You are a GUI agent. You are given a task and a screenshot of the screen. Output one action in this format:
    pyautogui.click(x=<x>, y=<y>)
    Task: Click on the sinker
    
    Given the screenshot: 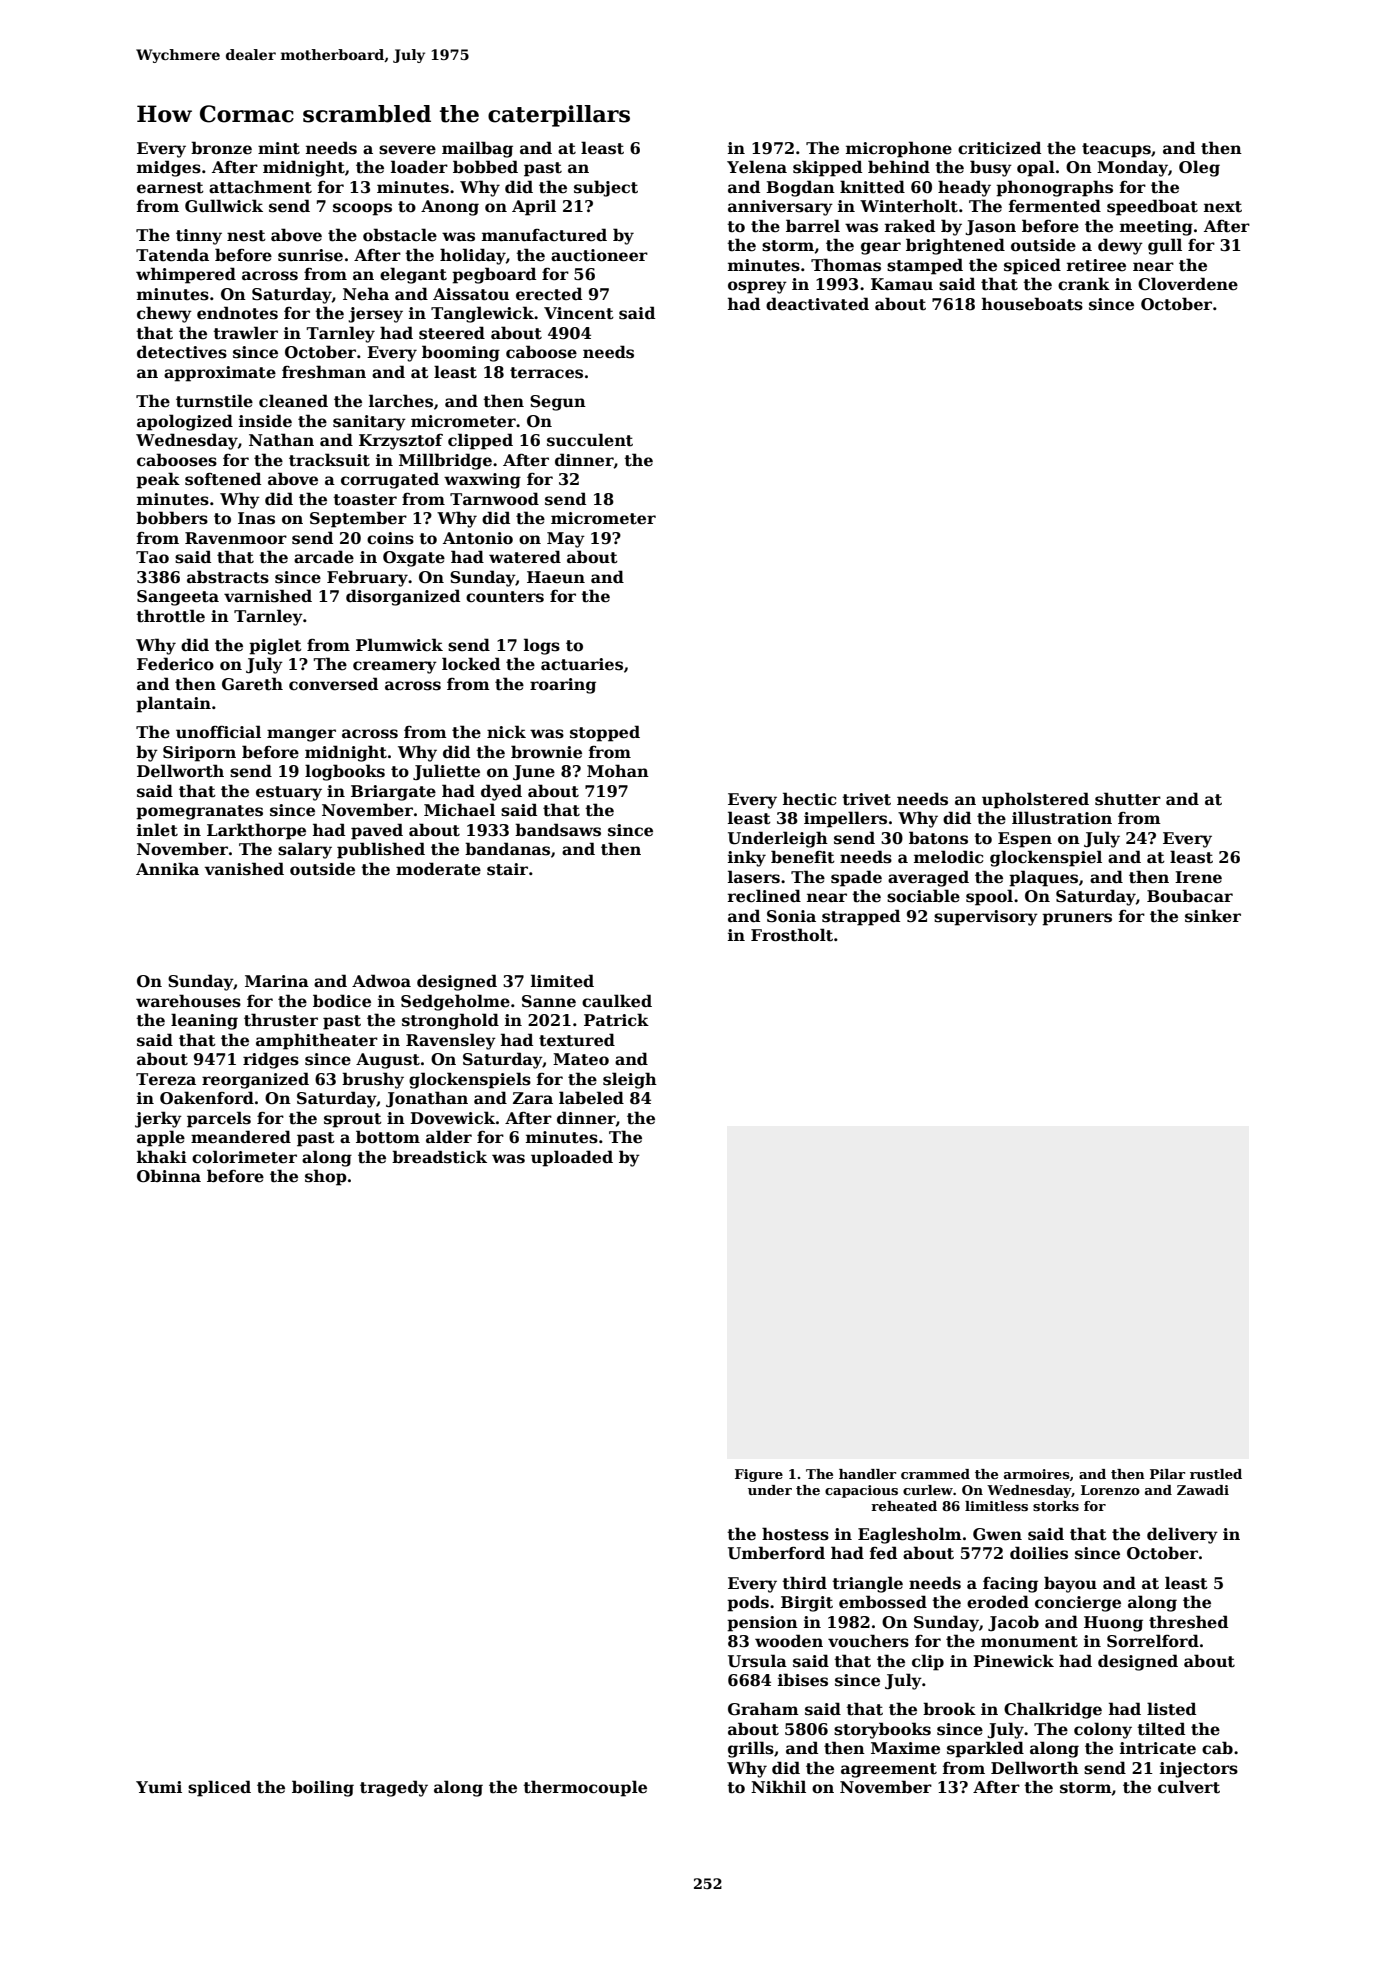 What is the action you would take?
    pyautogui.click(x=1213, y=916)
